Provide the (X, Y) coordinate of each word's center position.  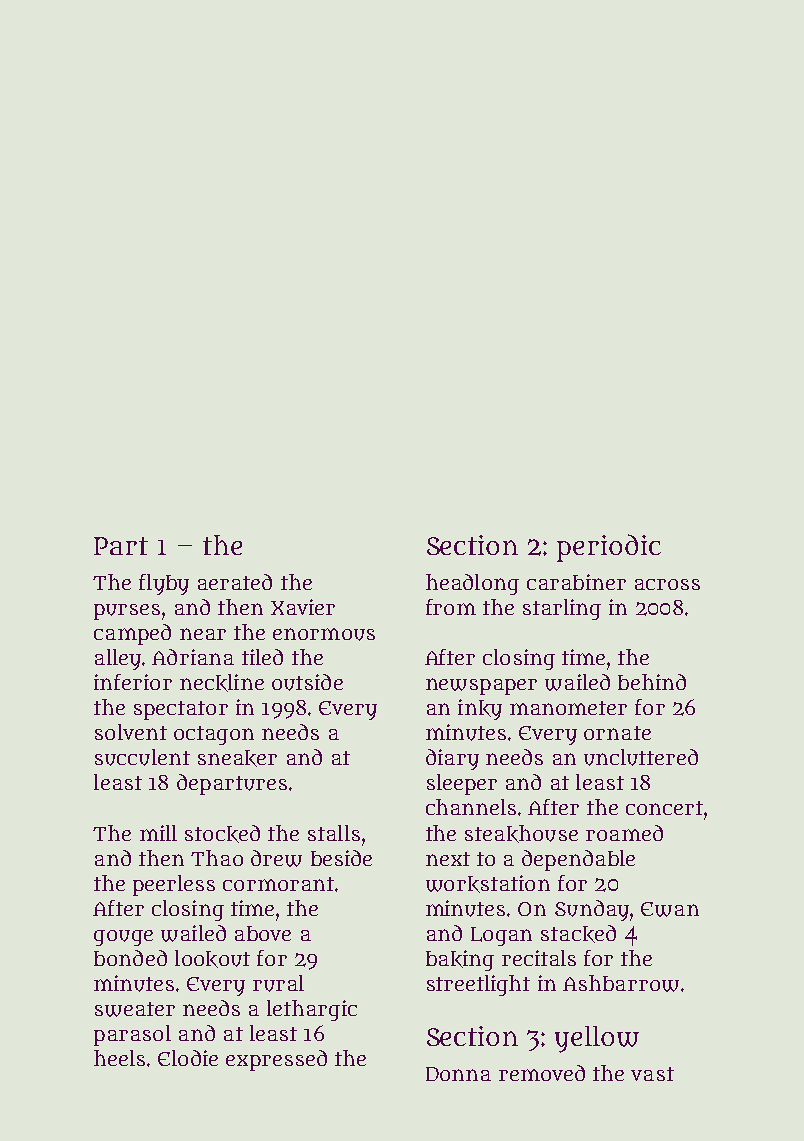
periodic (609, 548)
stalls (334, 833)
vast (652, 1074)
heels (119, 1058)
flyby (164, 584)
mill (158, 833)
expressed (276, 1060)
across (667, 584)
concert (664, 808)
